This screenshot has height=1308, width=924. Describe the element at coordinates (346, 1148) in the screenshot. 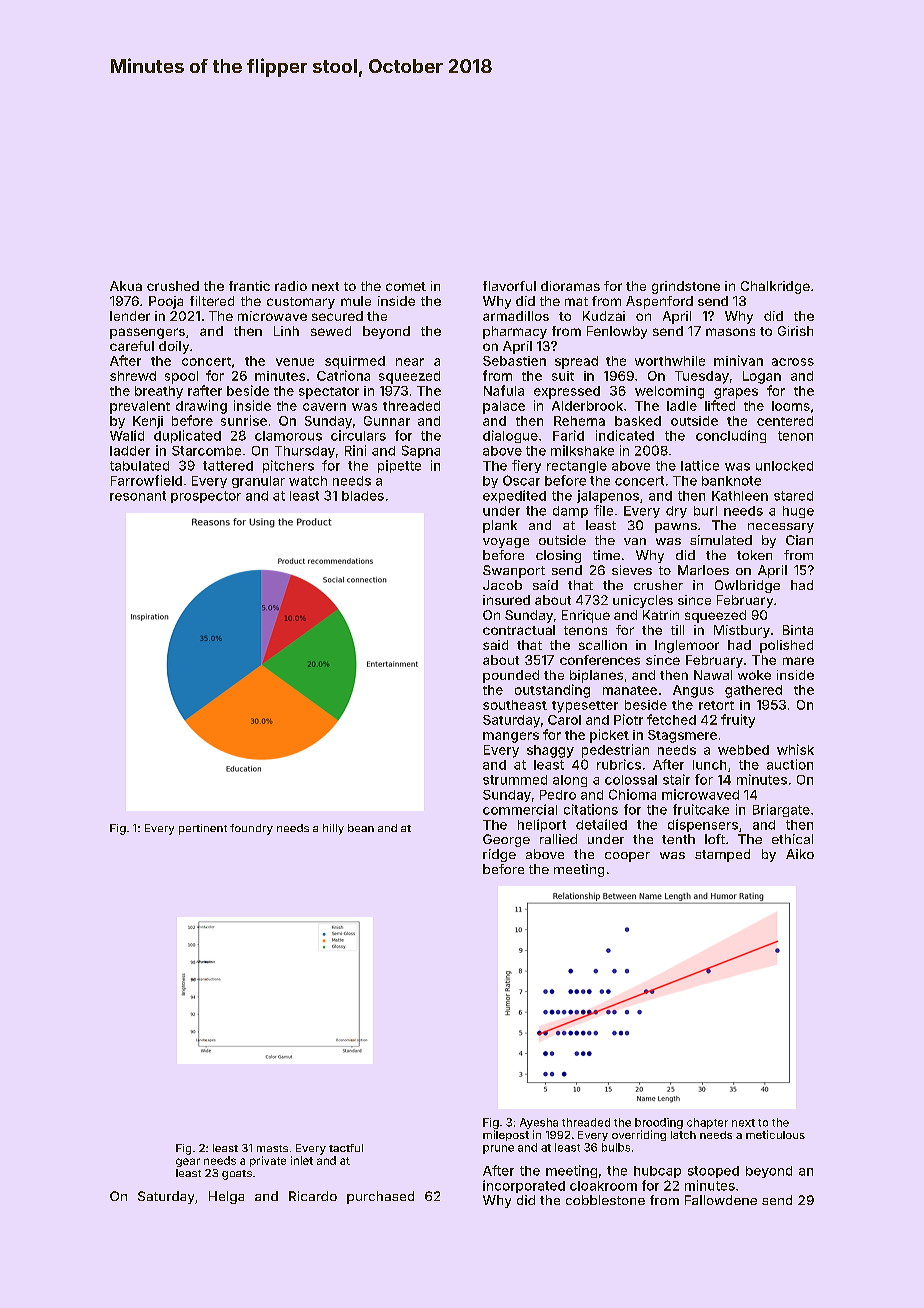

I see `tactful` at that location.
